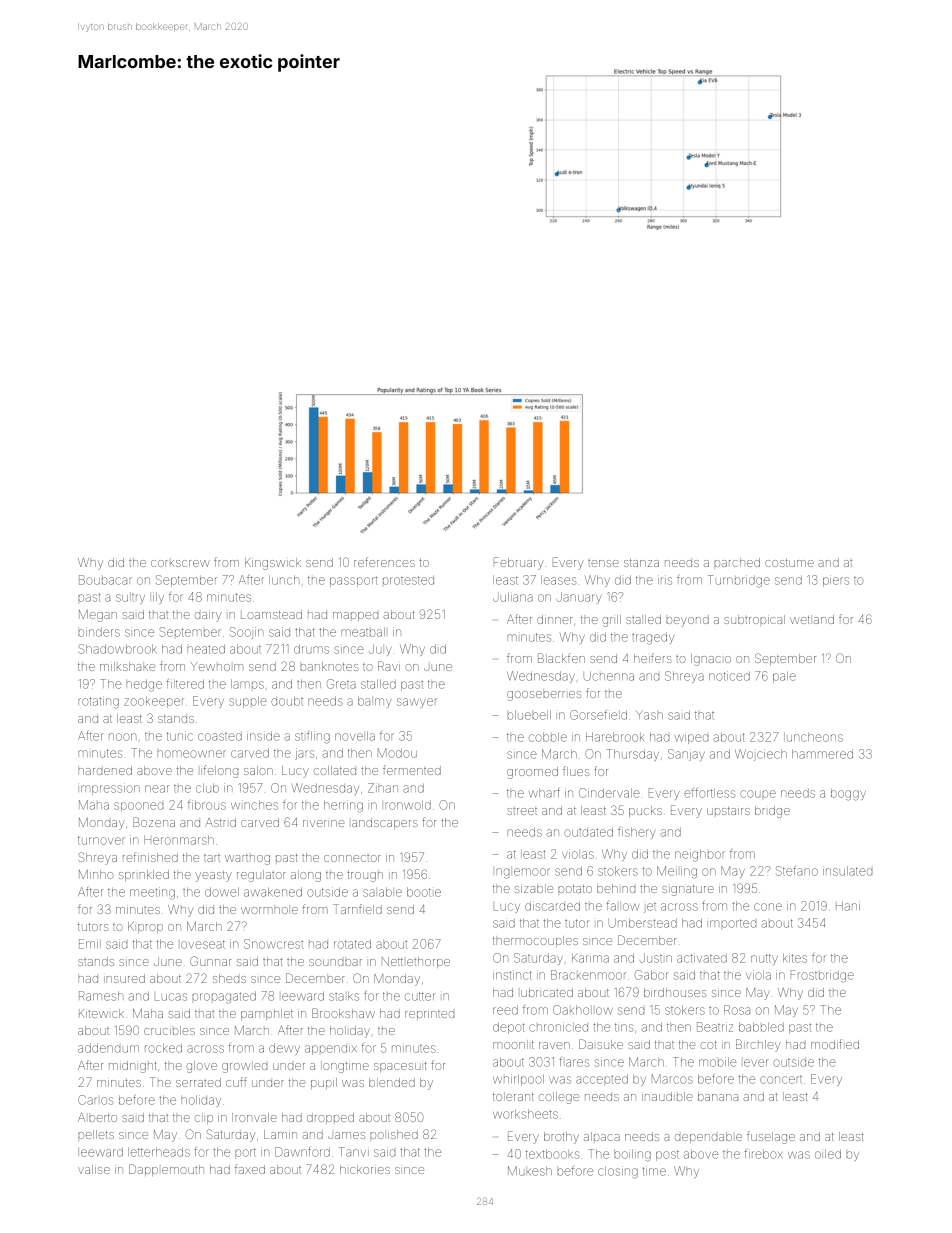 This screenshot has width=952, height=1233. I want to click on worksheets, so click(525, 1114).
